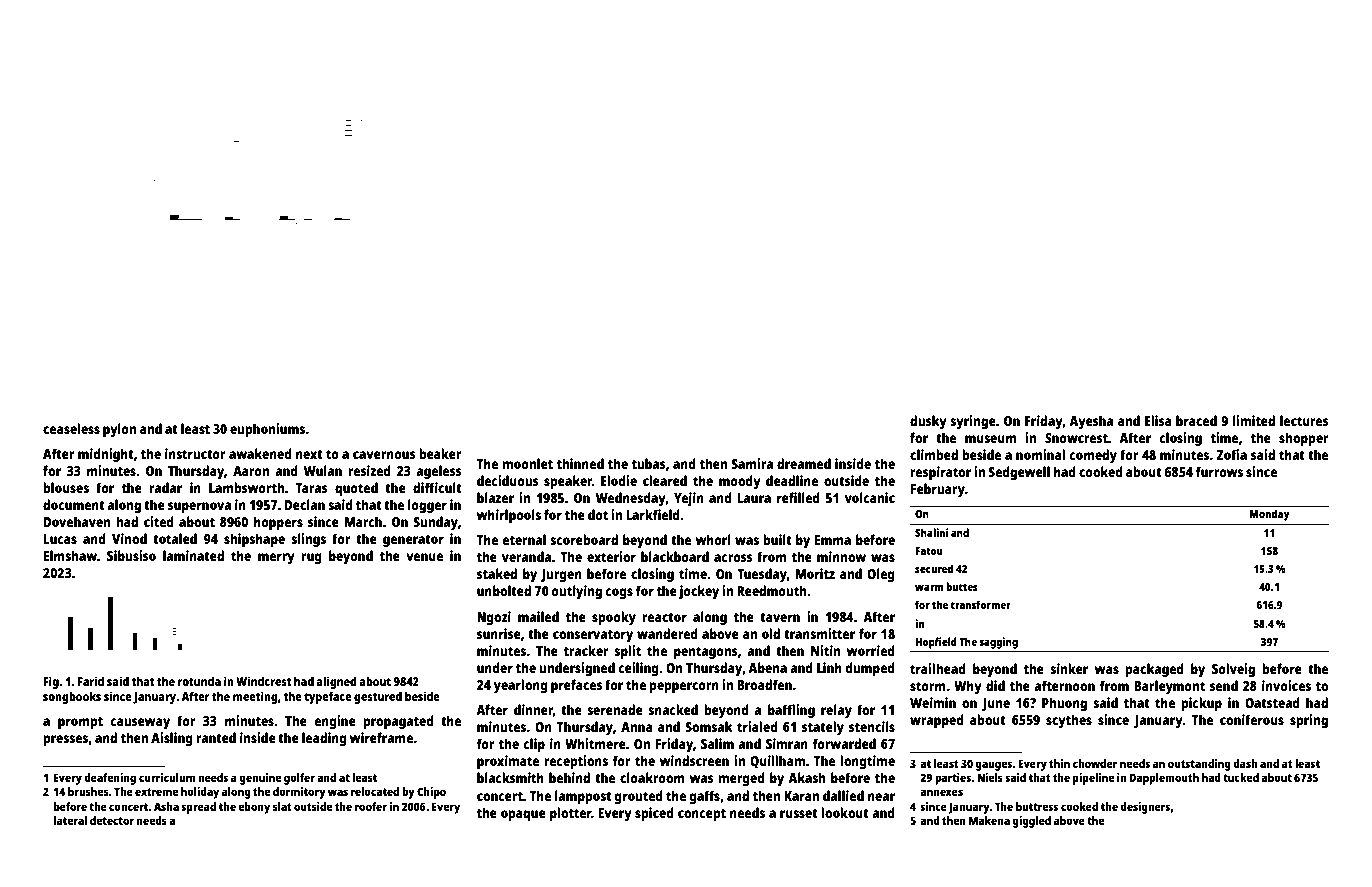 The width and height of the screenshot is (1372, 887). Describe the element at coordinates (1286, 685) in the screenshot. I see `invoices` at that location.
